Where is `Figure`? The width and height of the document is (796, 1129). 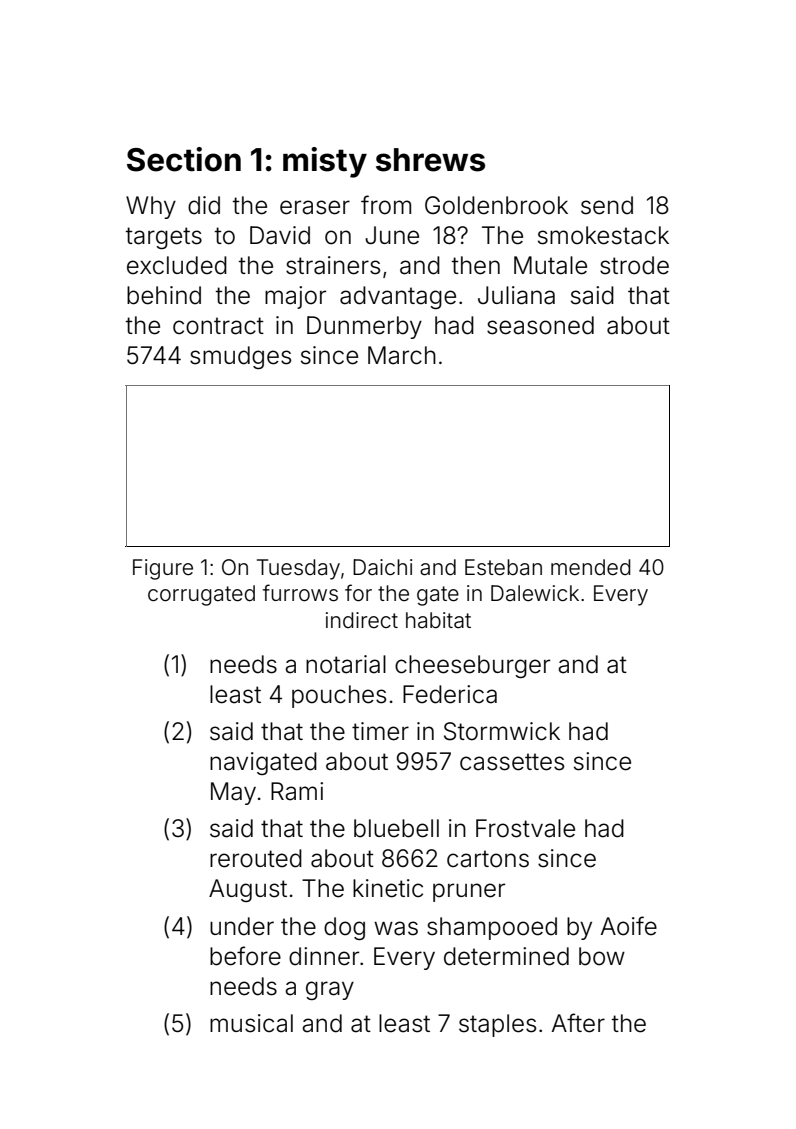 Figure is located at coordinates (163, 569).
